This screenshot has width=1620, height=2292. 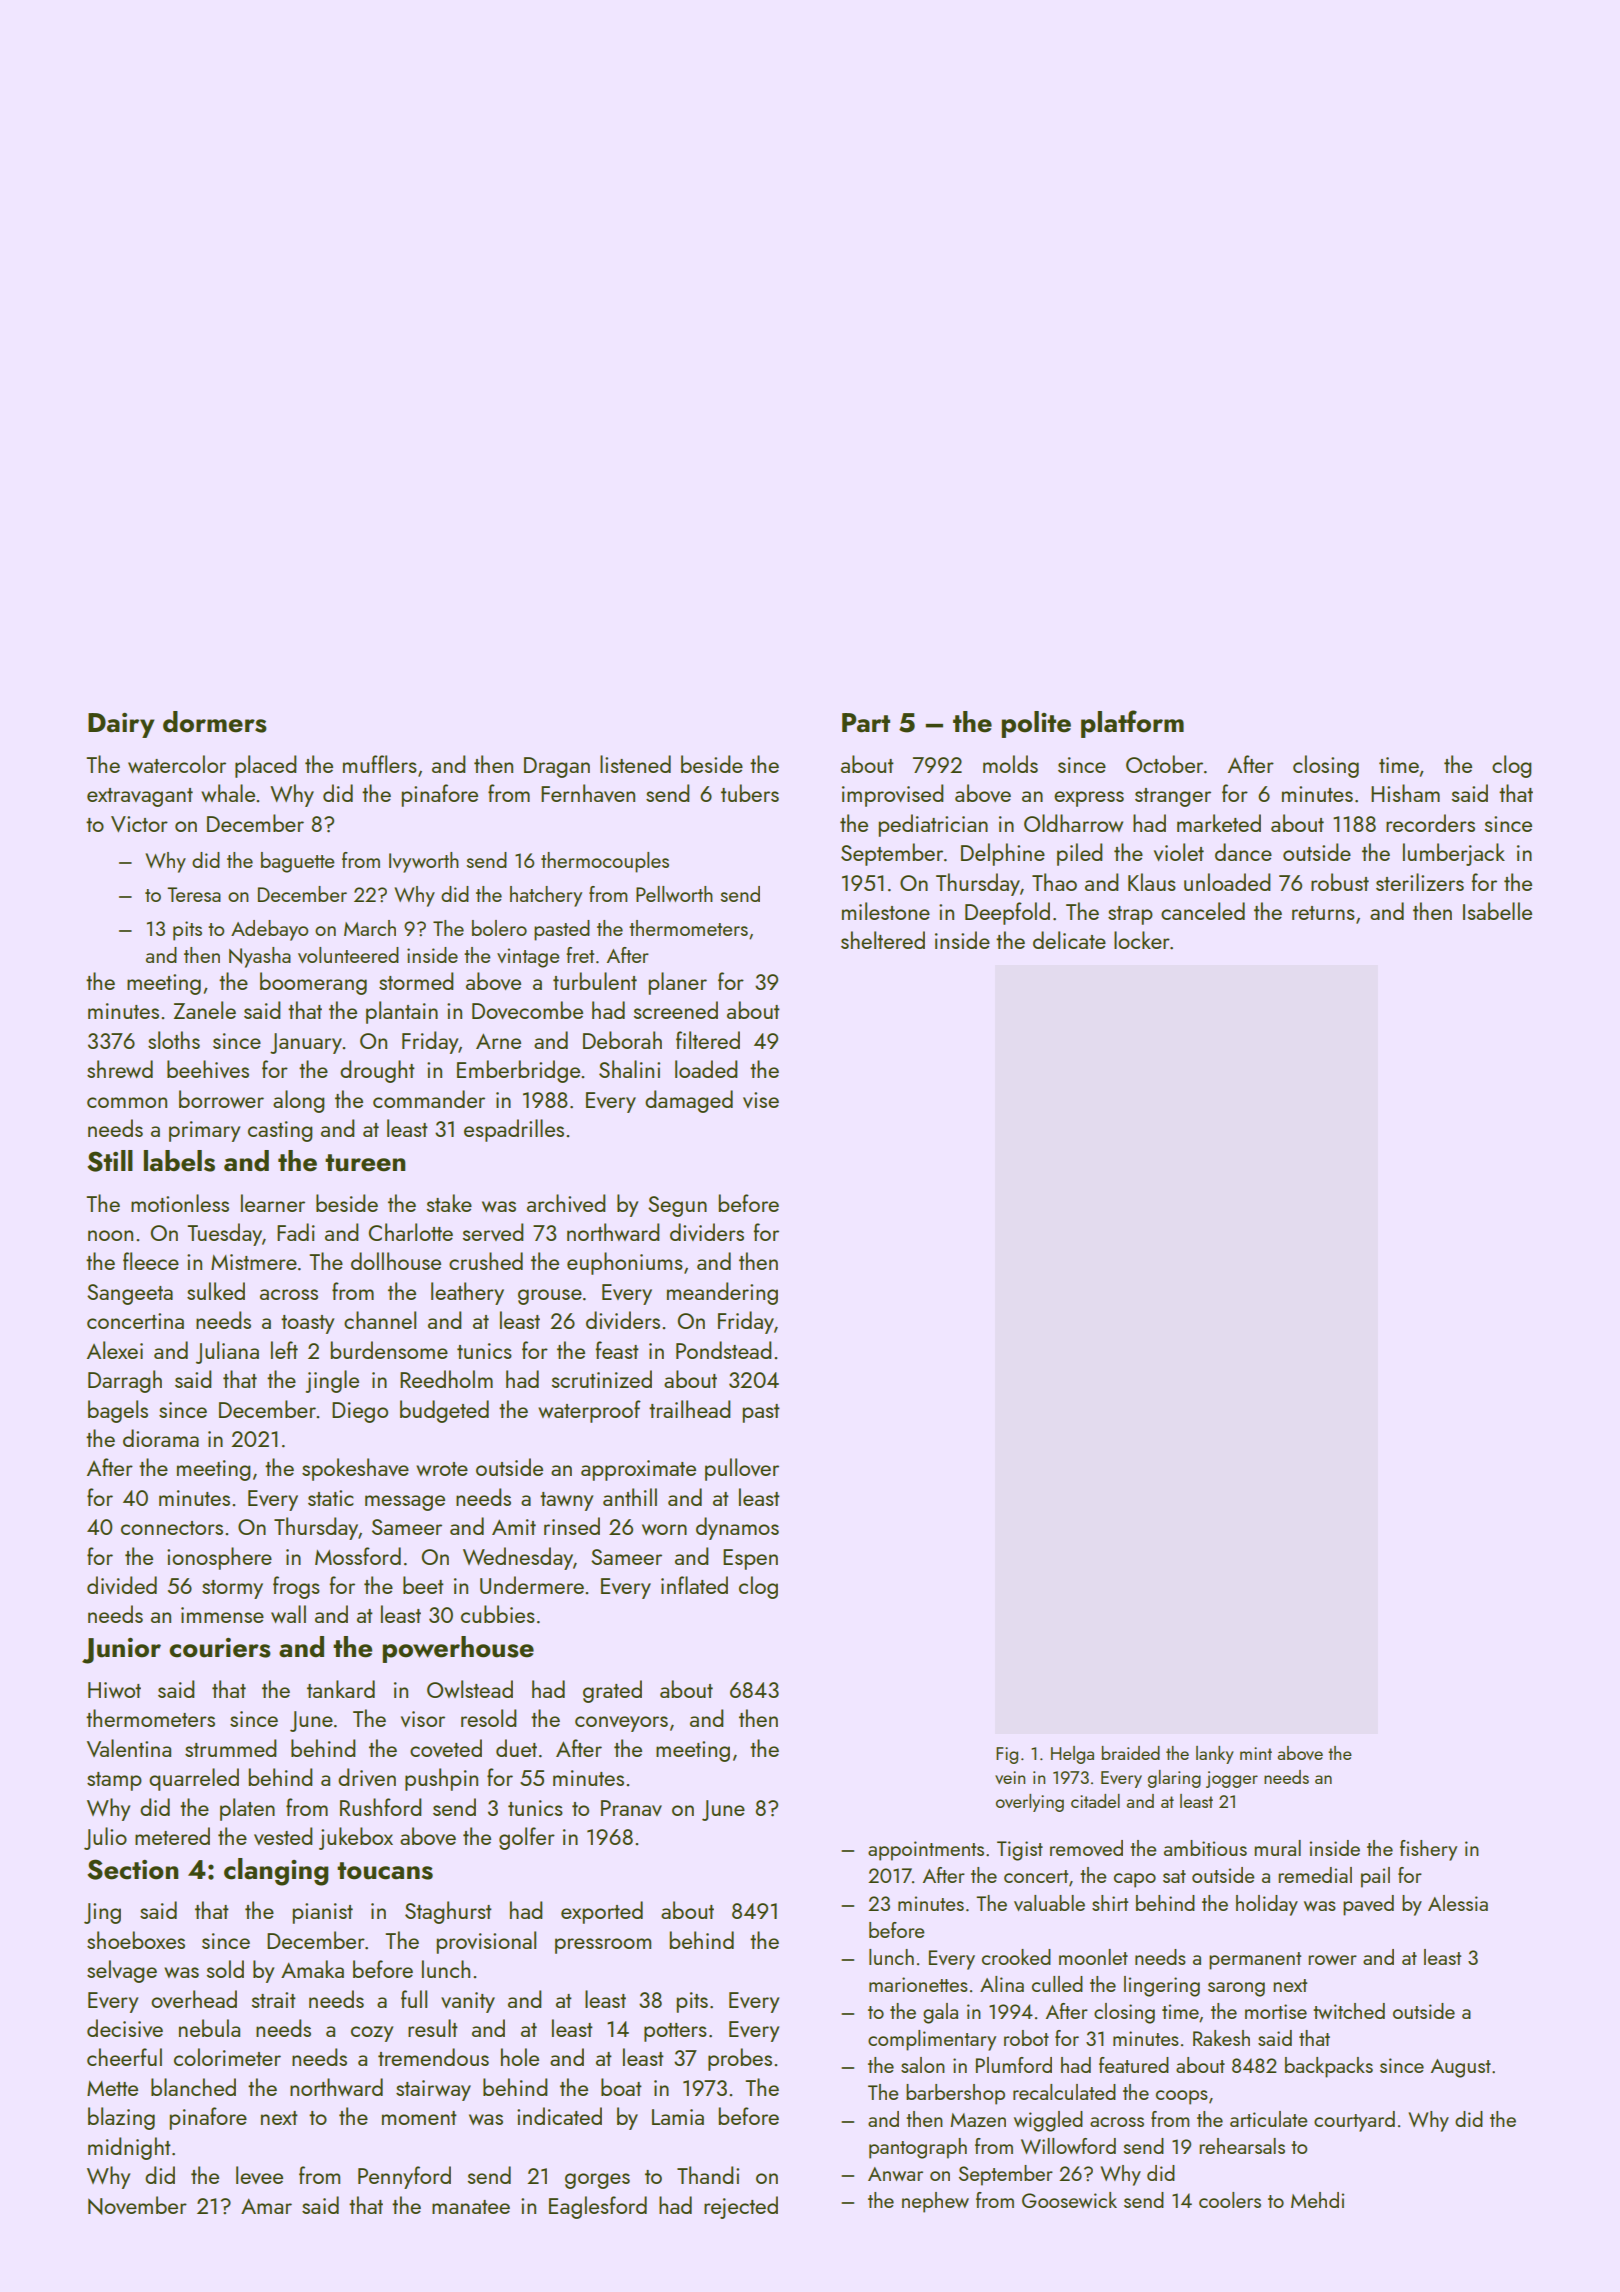 I want to click on damaged, so click(x=689, y=1101).
